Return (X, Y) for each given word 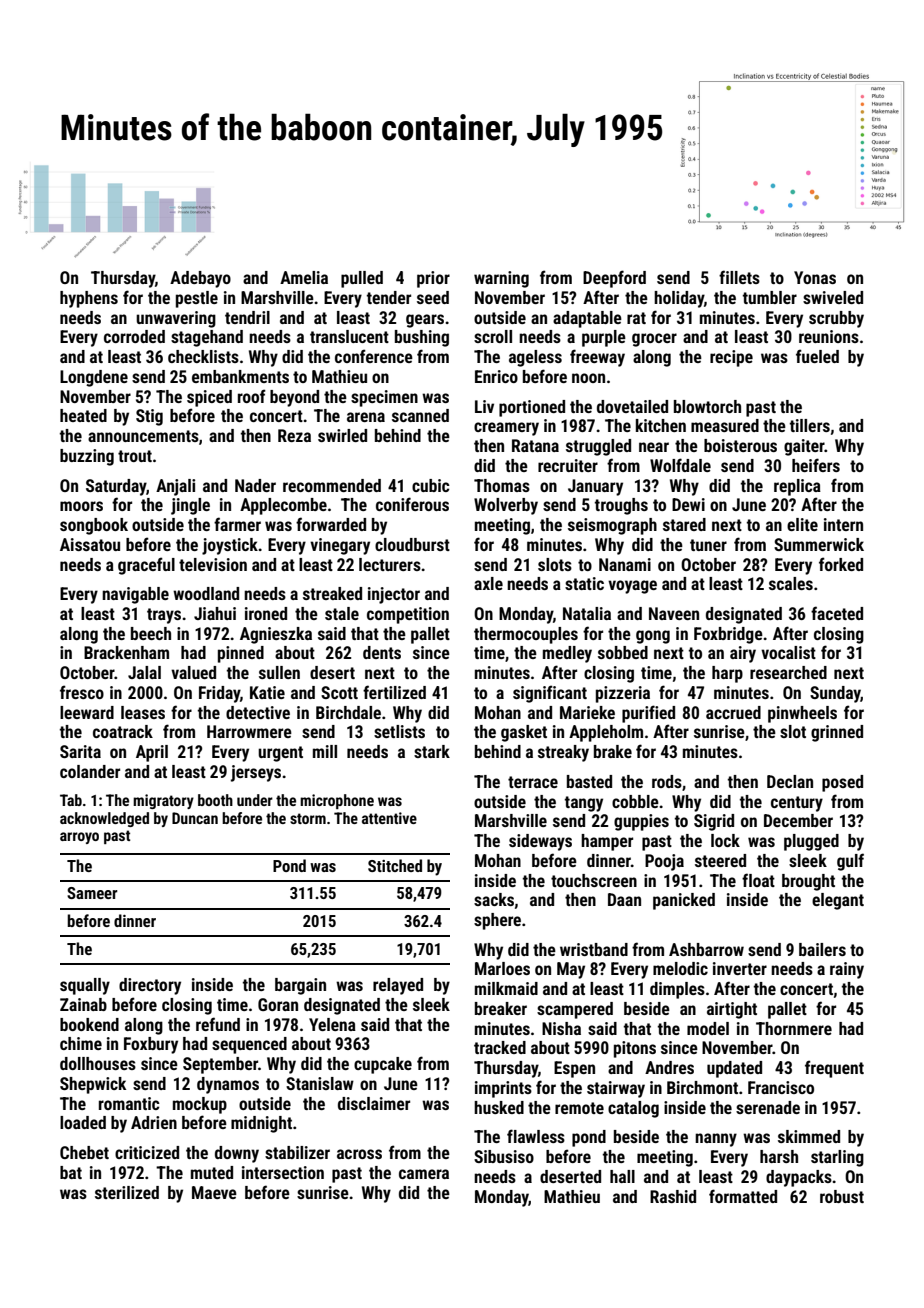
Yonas (815, 277)
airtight (732, 1010)
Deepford (614, 279)
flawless (536, 1136)
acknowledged (104, 819)
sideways (540, 842)
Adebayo (200, 279)
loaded (83, 1122)
